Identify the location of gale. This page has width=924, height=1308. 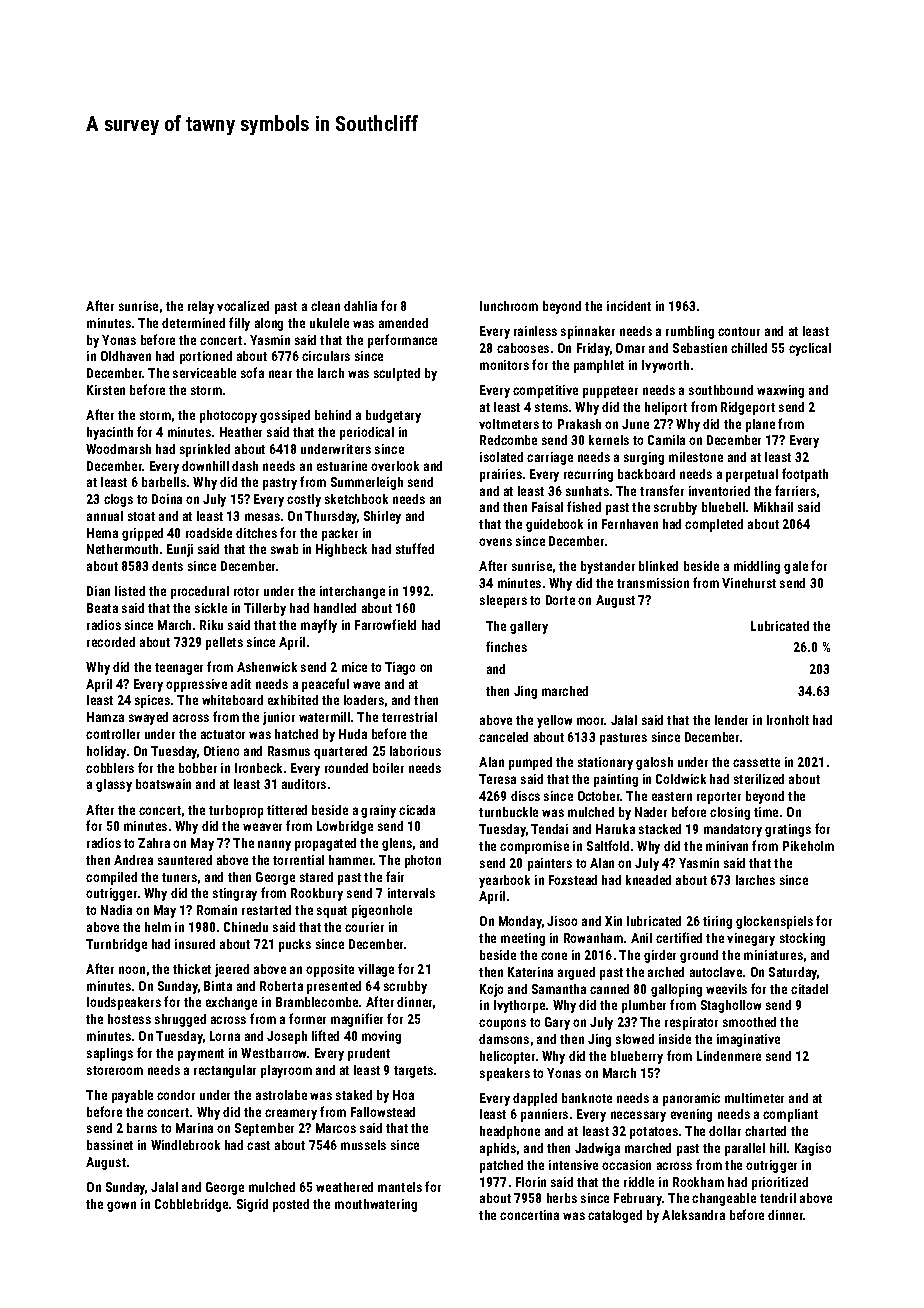
(796, 567).
